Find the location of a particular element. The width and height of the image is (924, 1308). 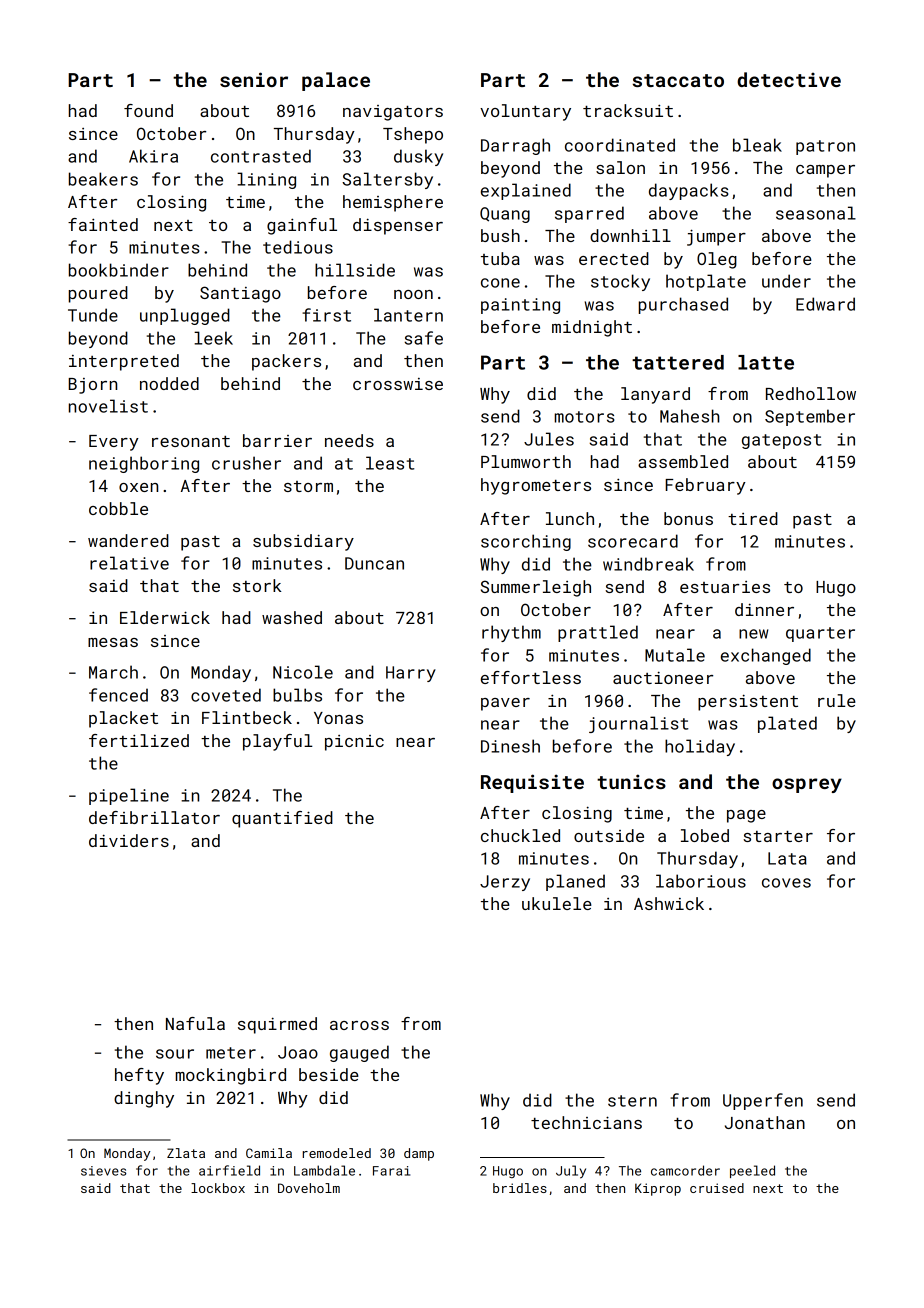

Mahesh is located at coordinates (690, 416).
